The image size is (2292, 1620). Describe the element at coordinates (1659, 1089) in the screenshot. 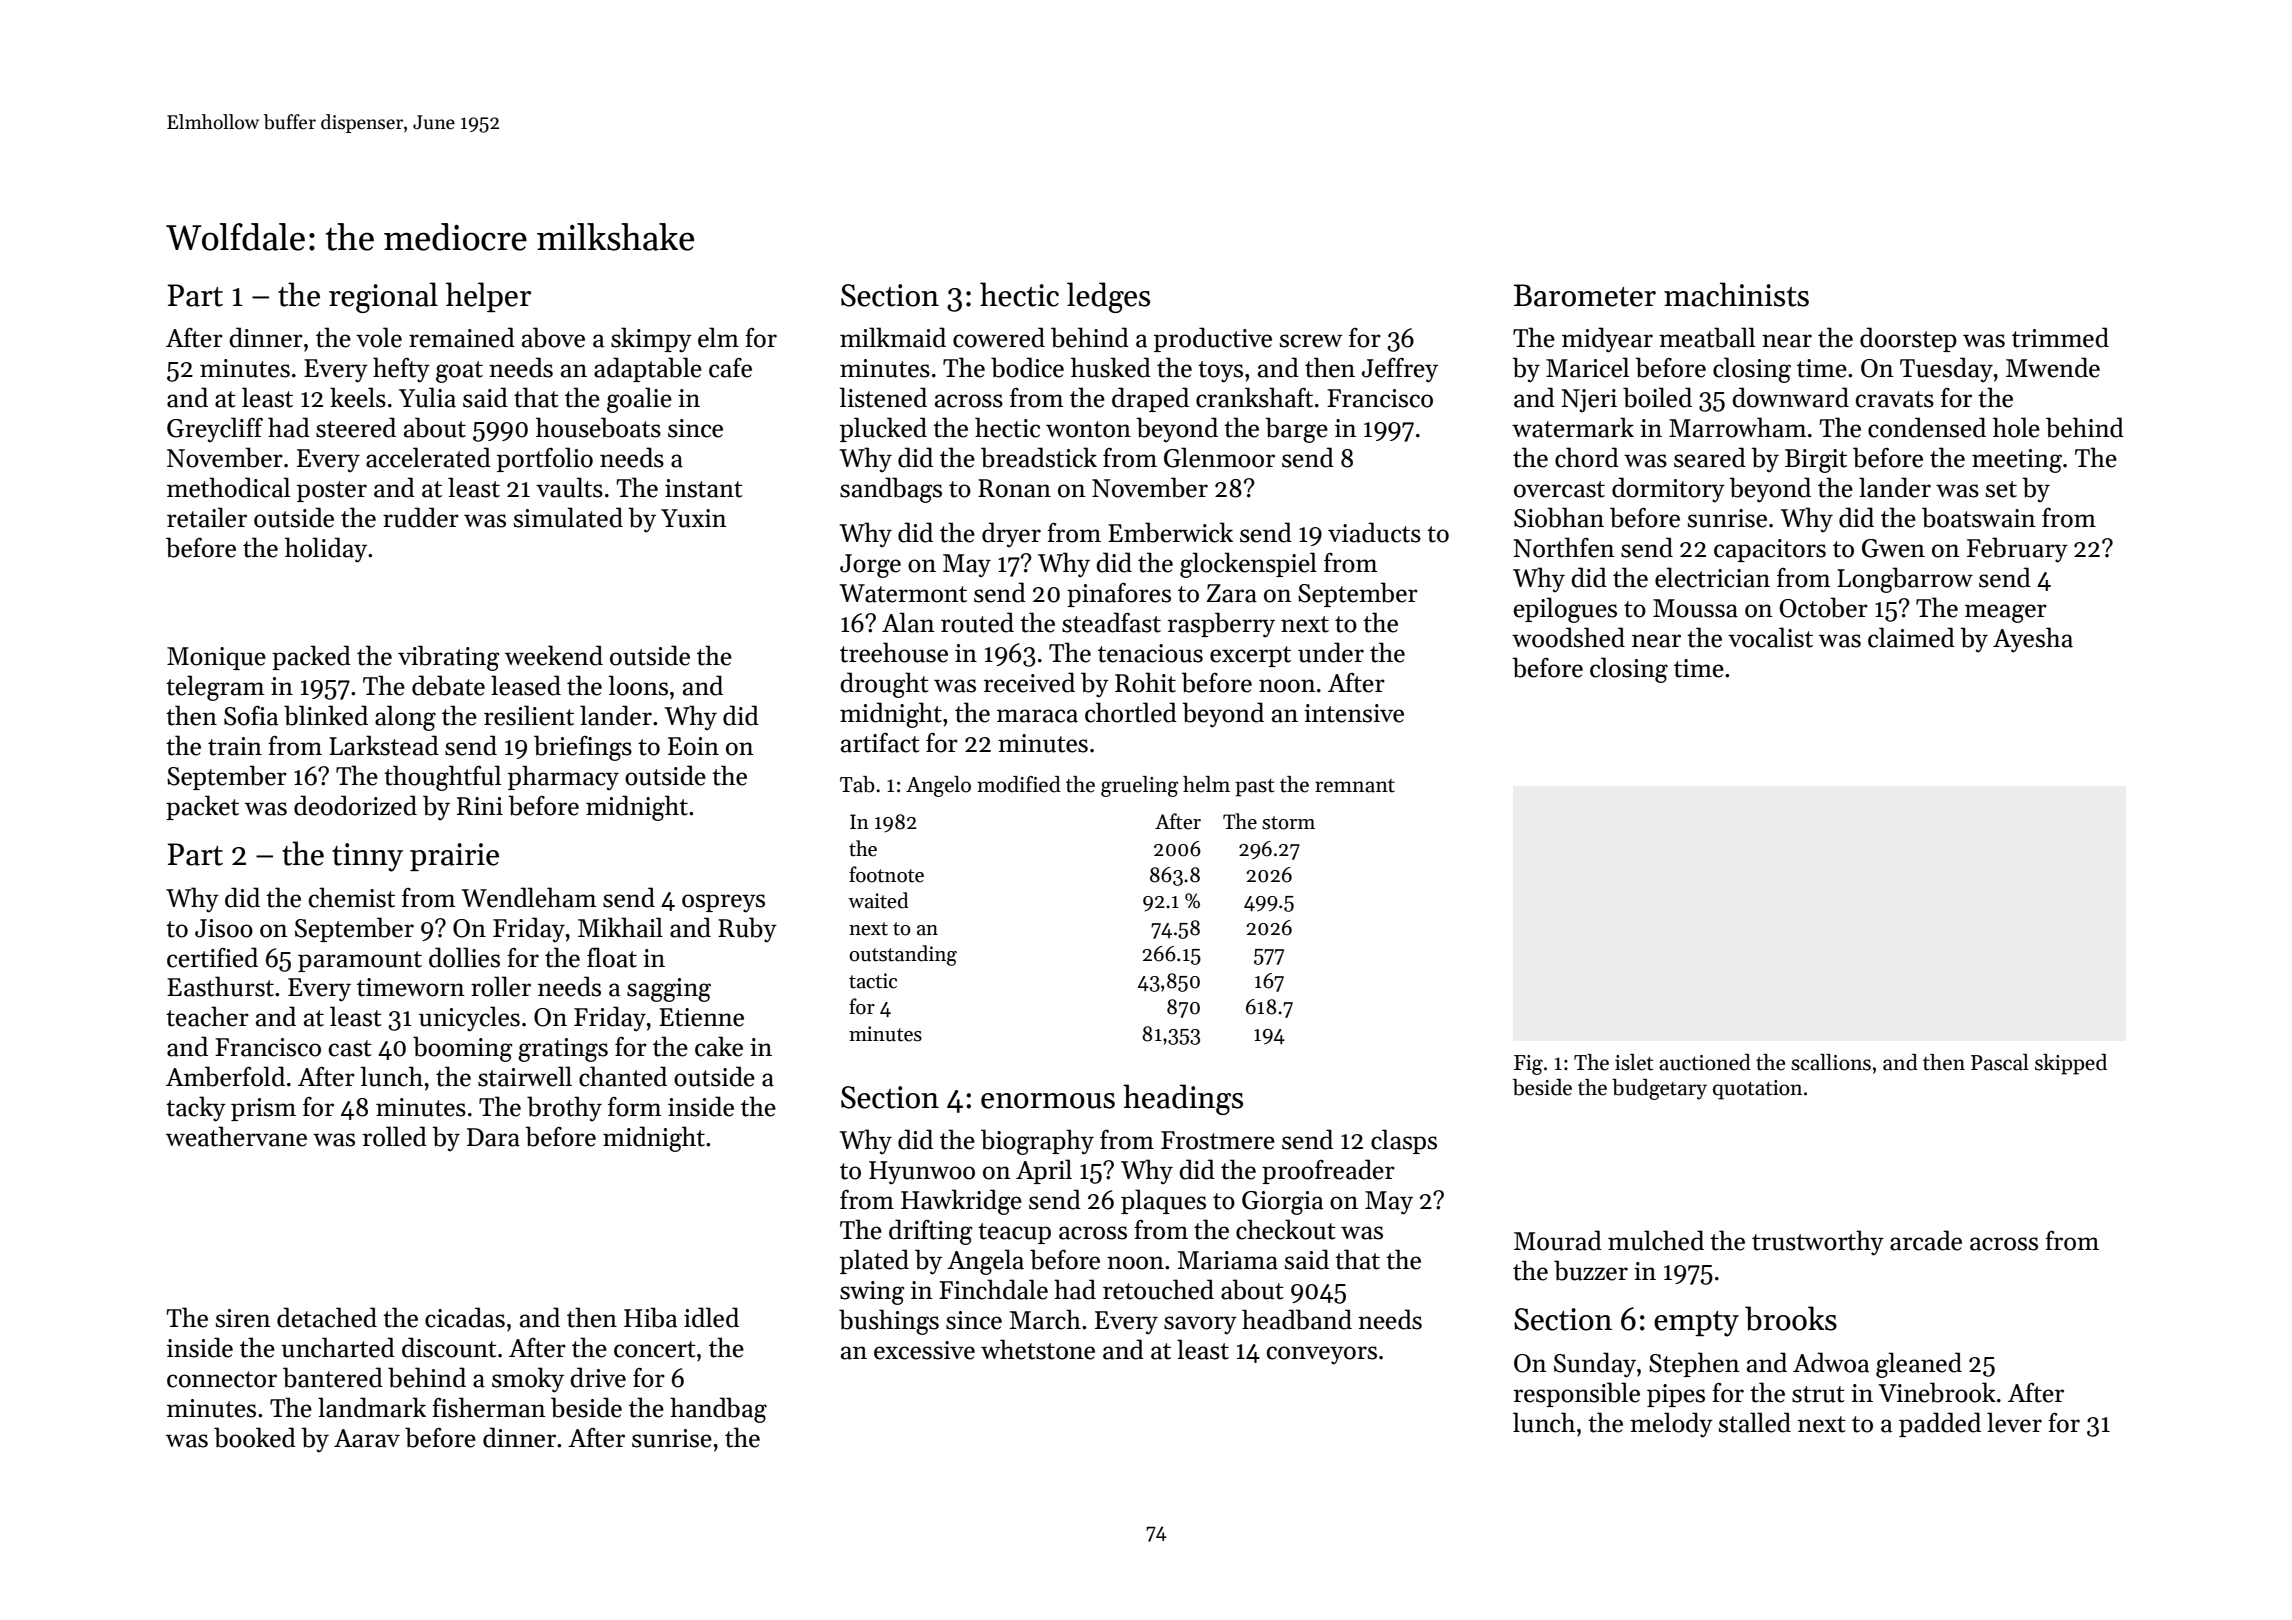

I see `budgetary` at that location.
